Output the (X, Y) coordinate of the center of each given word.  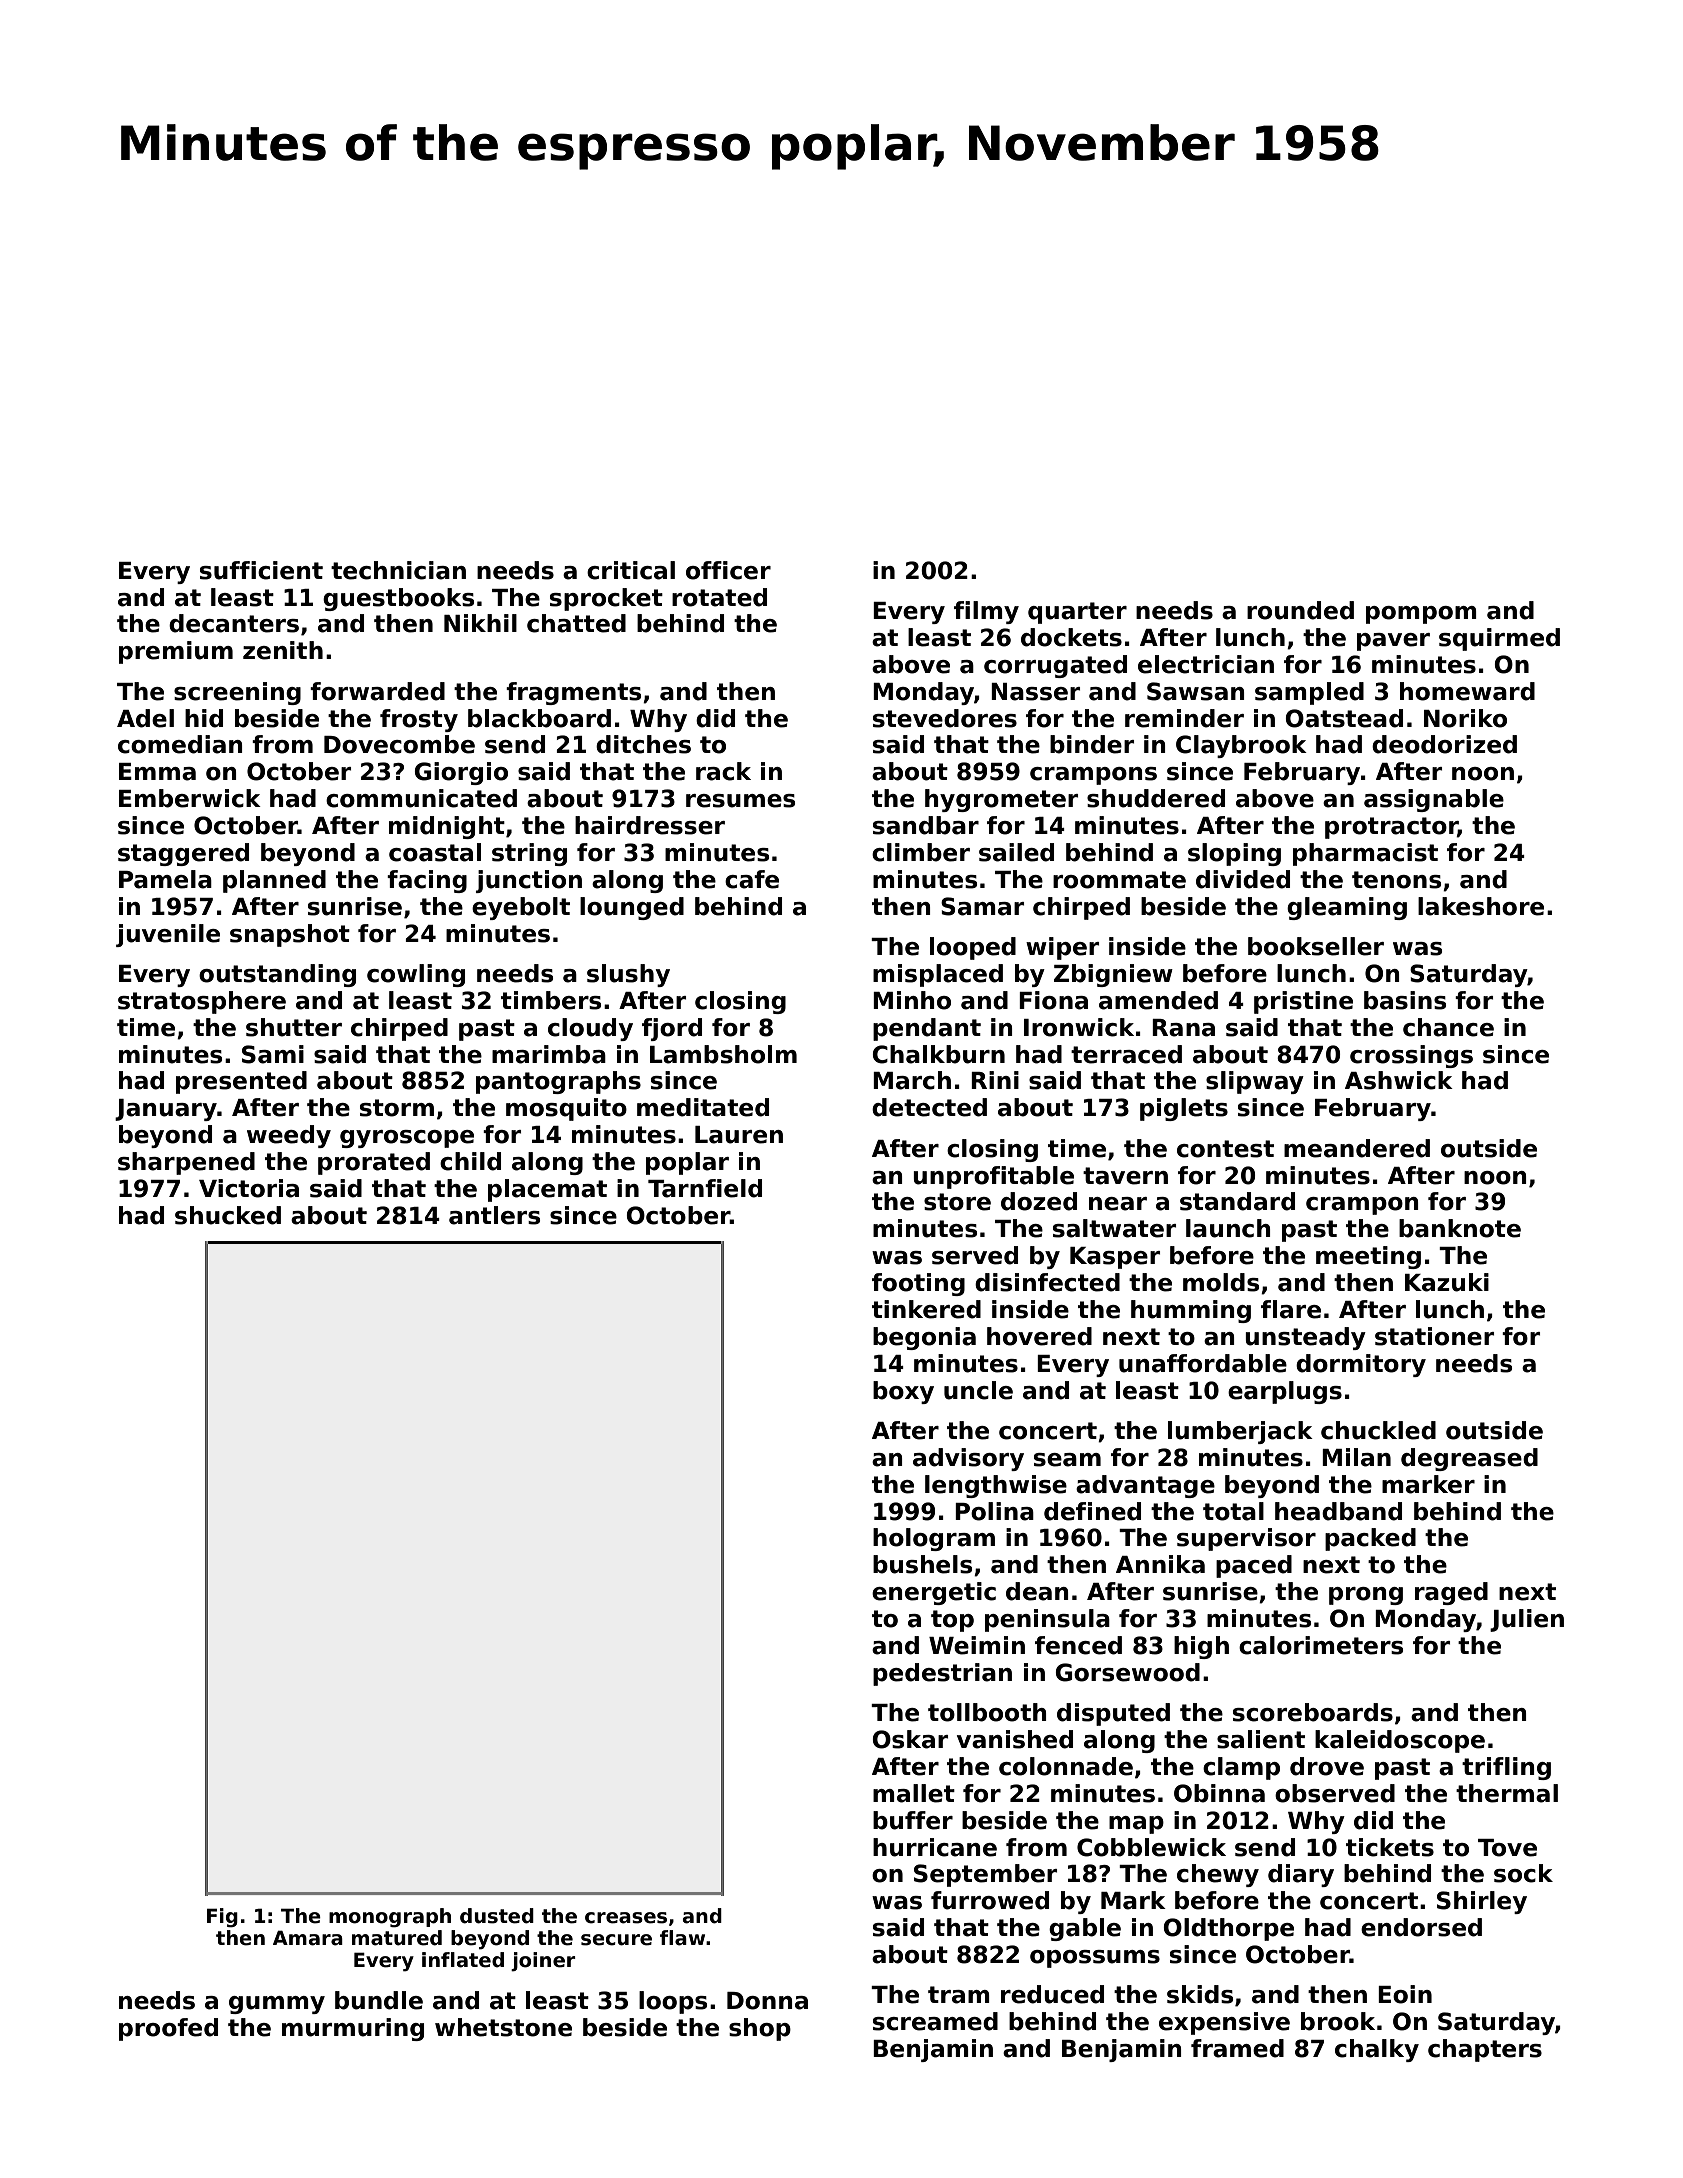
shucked (228, 1215)
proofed (168, 2029)
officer (728, 570)
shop (760, 2029)
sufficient (261, 570)
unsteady (1305, 1338)
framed (1237, 2048)
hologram (934, 1539)
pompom (1421, 615)
